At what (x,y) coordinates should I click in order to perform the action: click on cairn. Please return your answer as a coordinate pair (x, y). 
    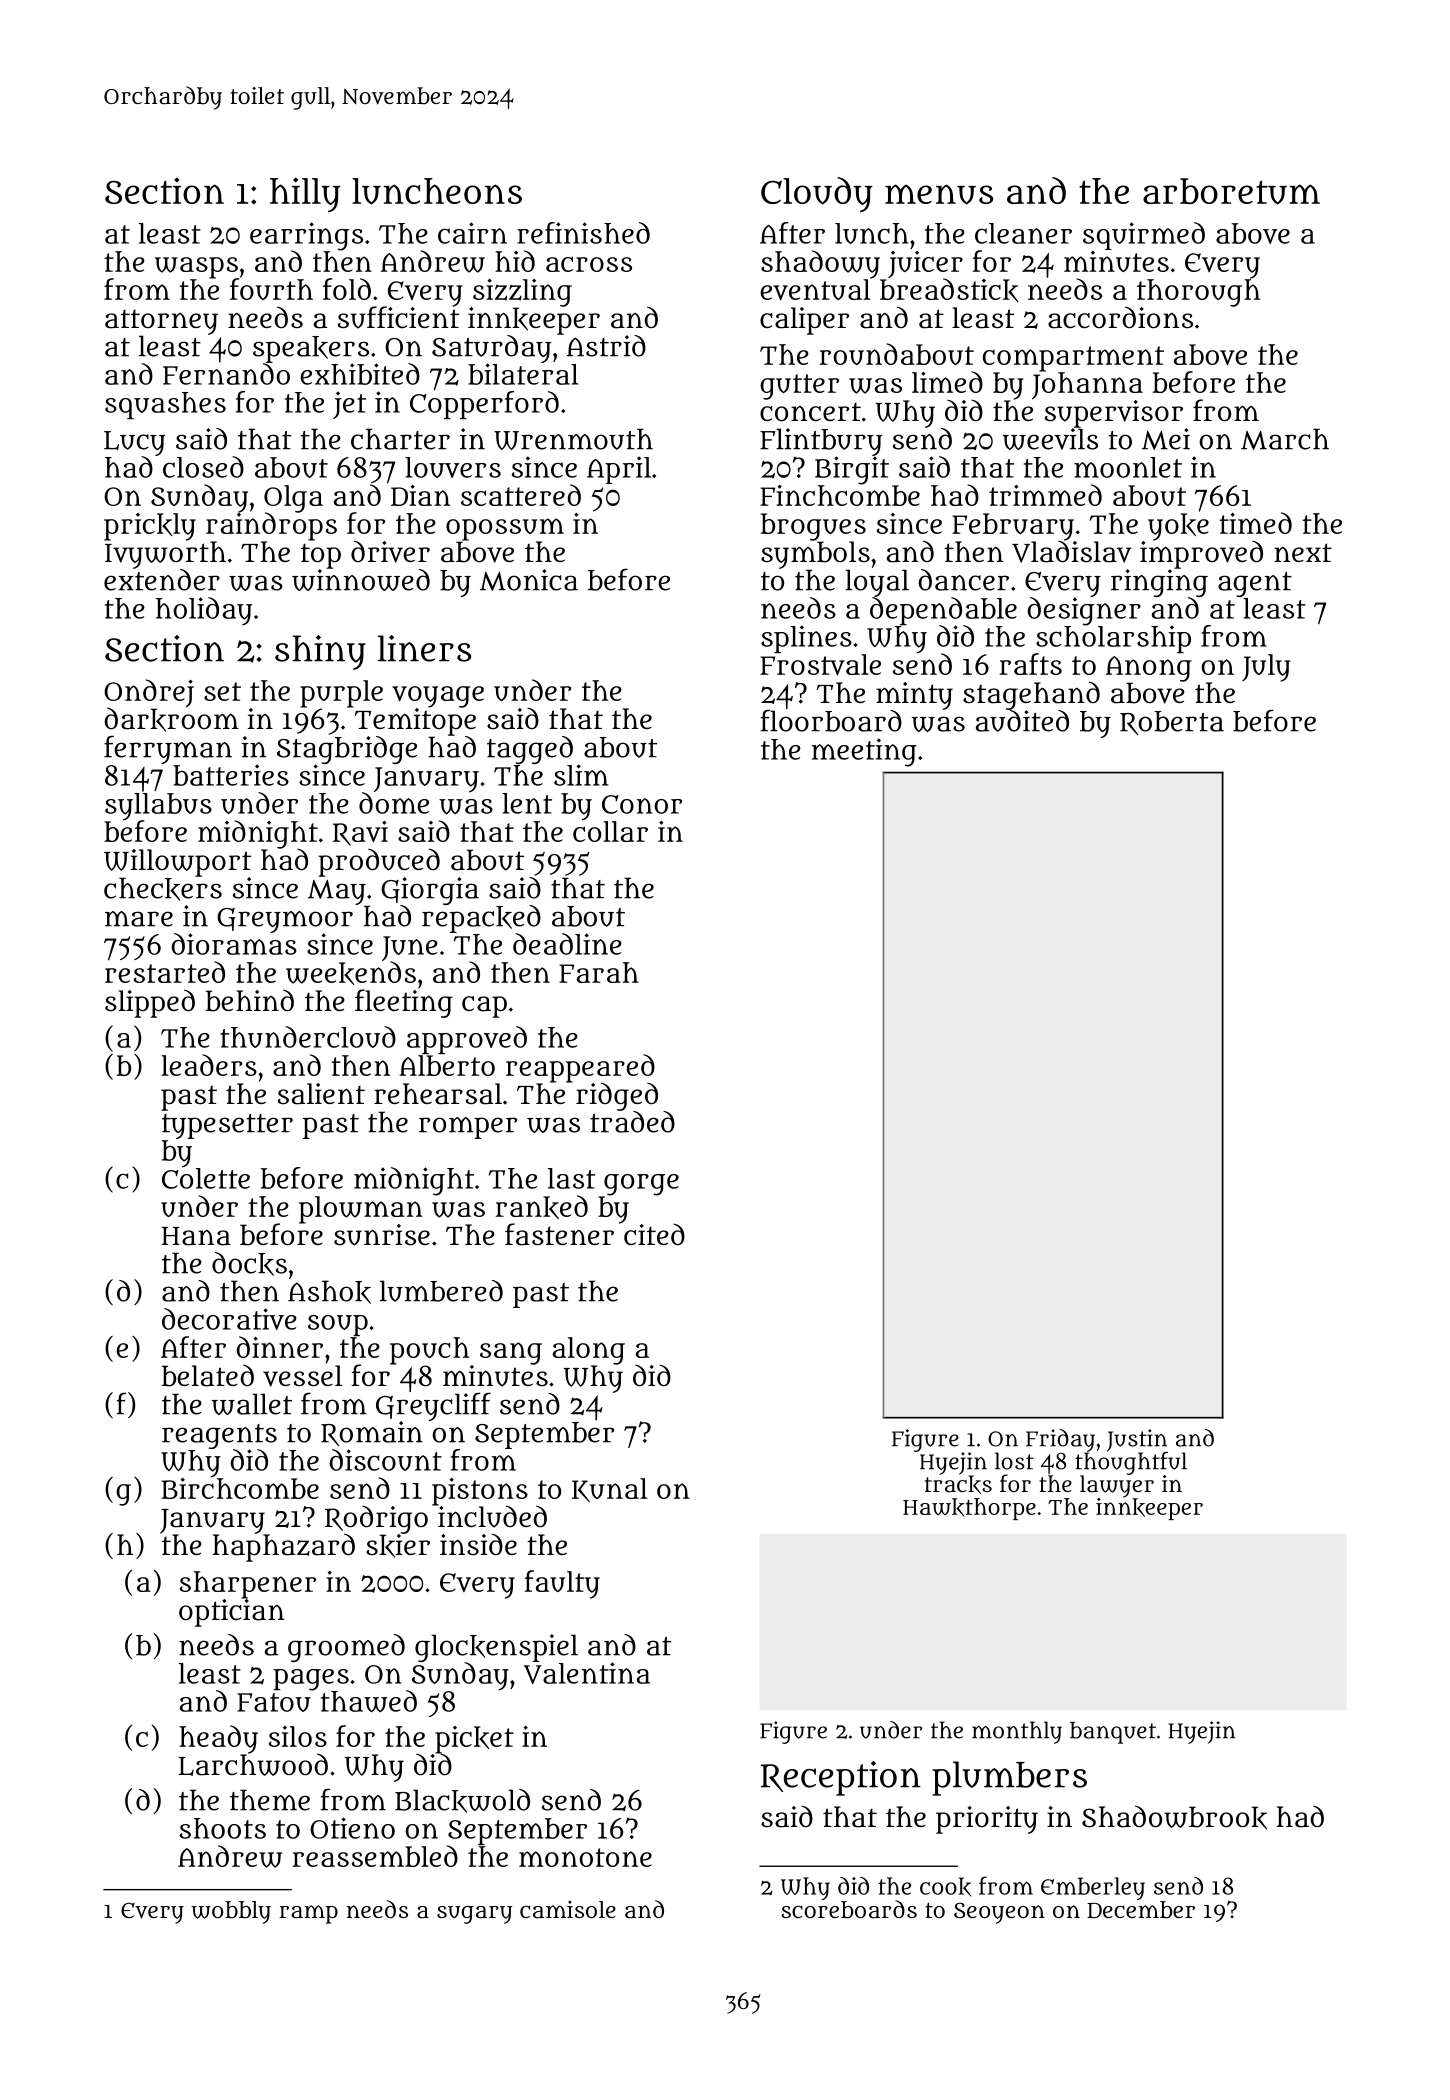
    Looking at the image, I should click on (472, 233).
